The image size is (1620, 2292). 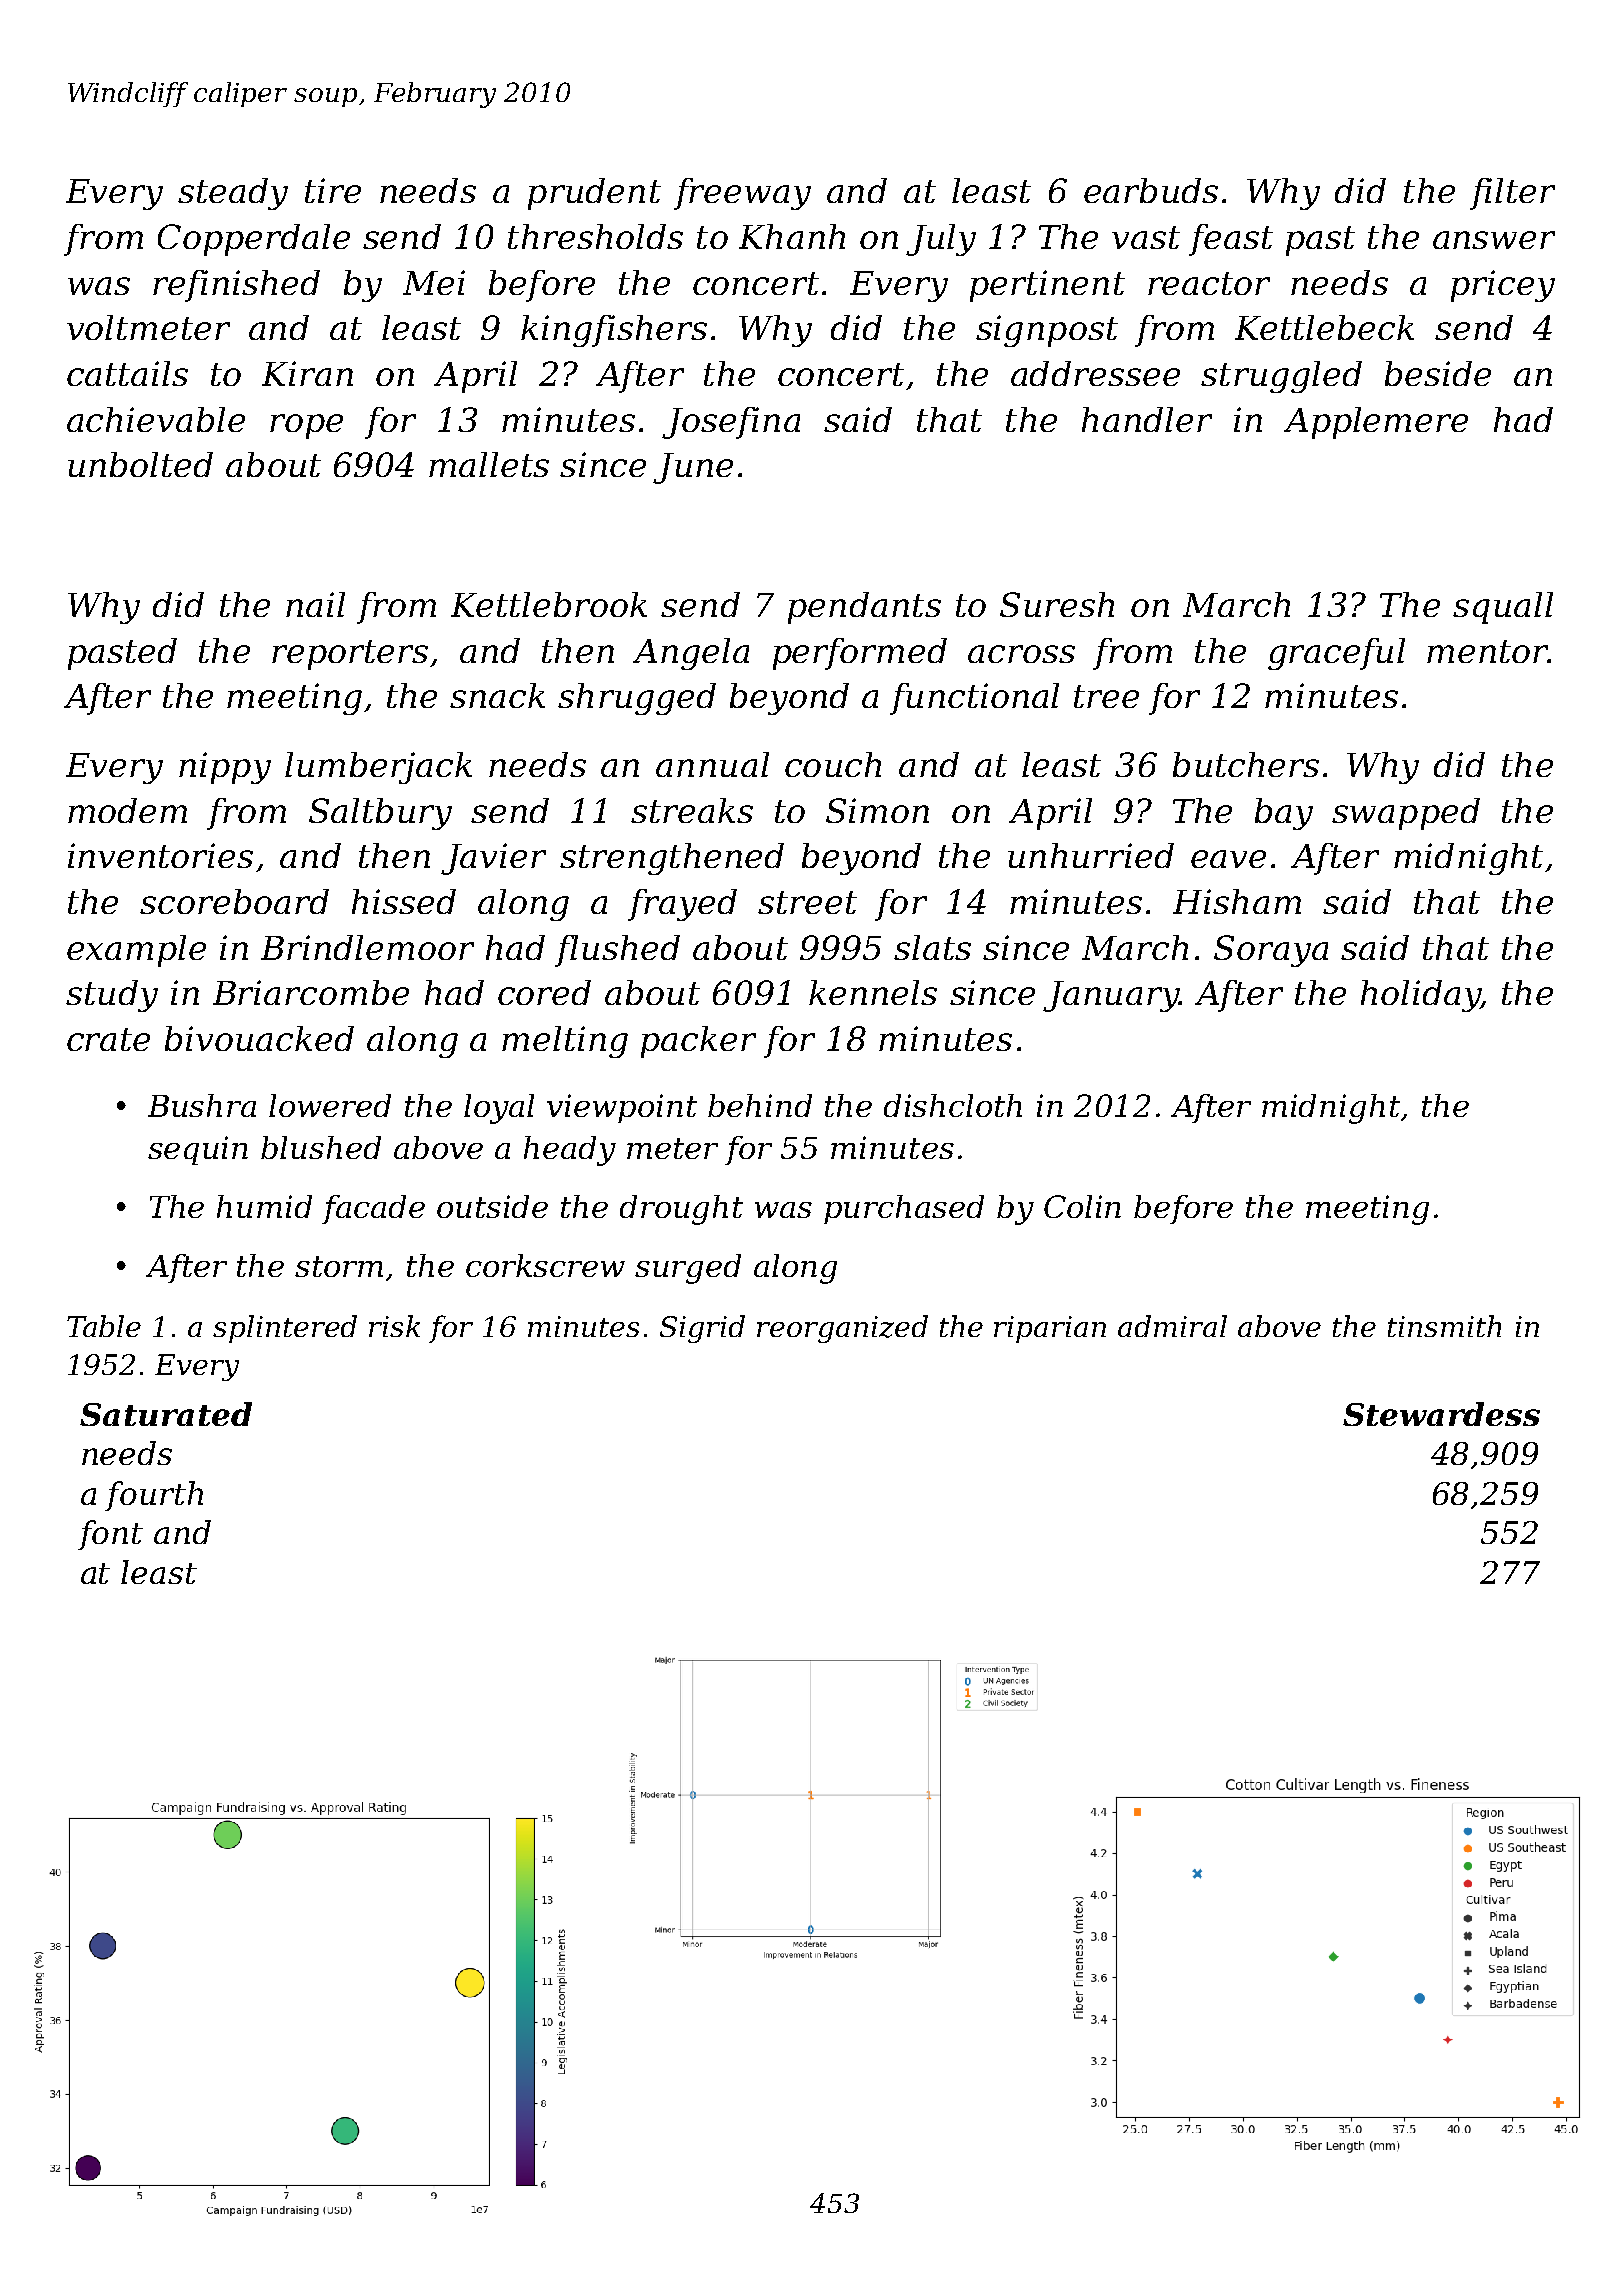 What do you see at coordinates (225, 768) in the image?
I see `nippy` at bounding box center [225, 768].
